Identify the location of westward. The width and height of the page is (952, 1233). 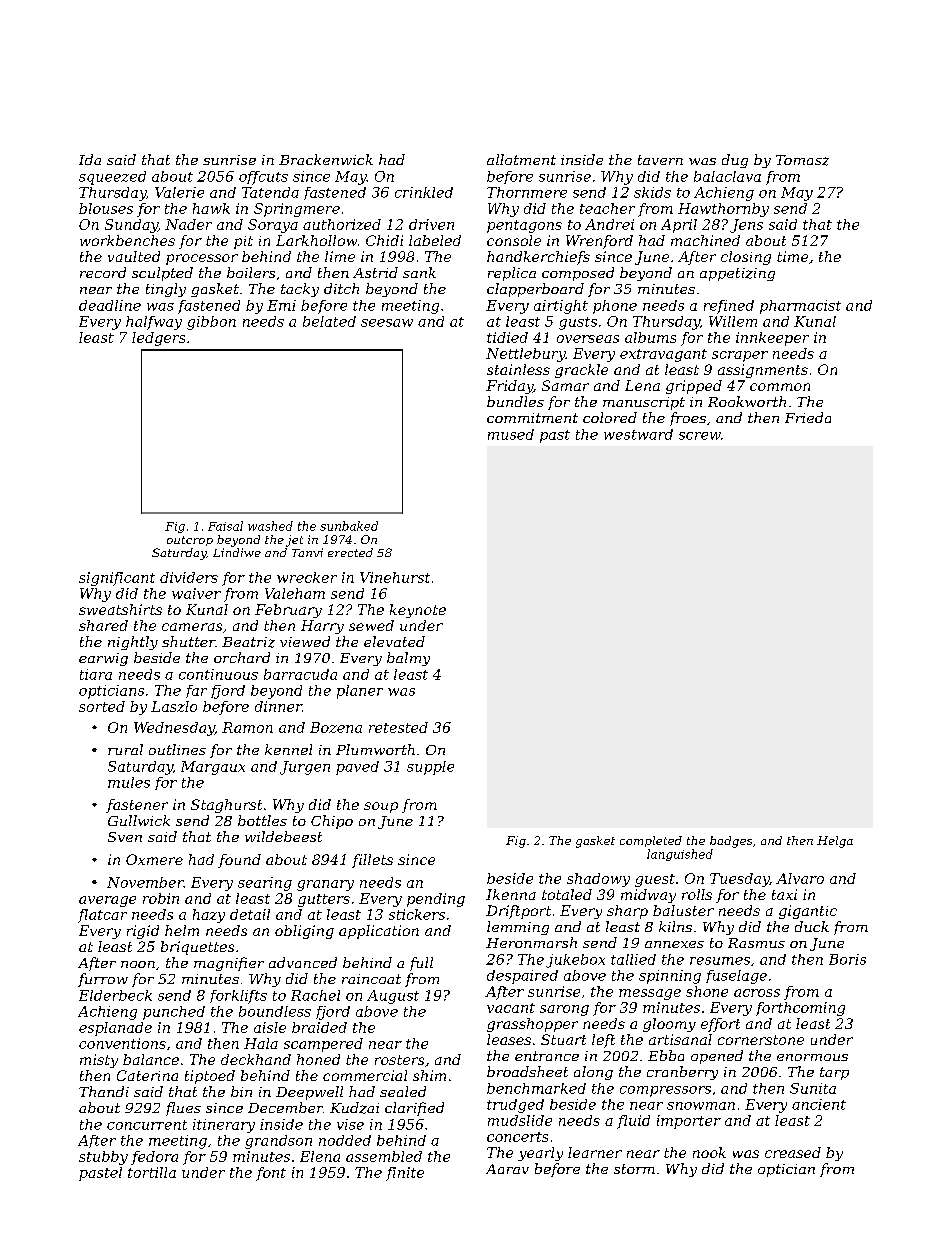
(638, 434).
